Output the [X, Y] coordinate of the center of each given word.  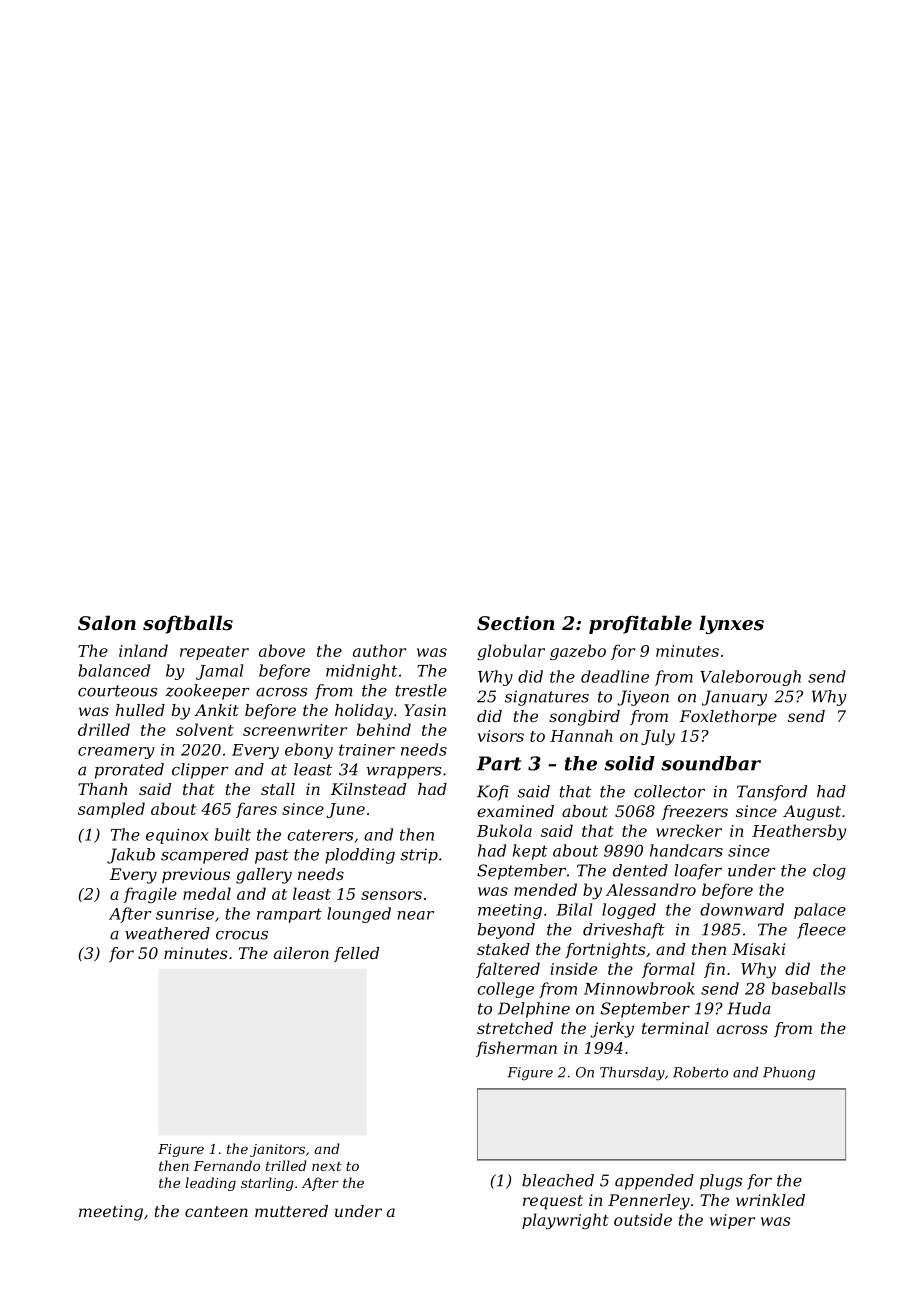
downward [742, 909]
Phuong [789, 1074]
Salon [107, 622]
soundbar [711, 763]
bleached [558, 1180]
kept [530, 852]
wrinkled [770, 1200]
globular [511, 652]
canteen [216, 1211]
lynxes [731, 624]
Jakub [131, 856]
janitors [277, 1150]
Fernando [226, 1165]
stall [278, 789]
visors [501, 736]
